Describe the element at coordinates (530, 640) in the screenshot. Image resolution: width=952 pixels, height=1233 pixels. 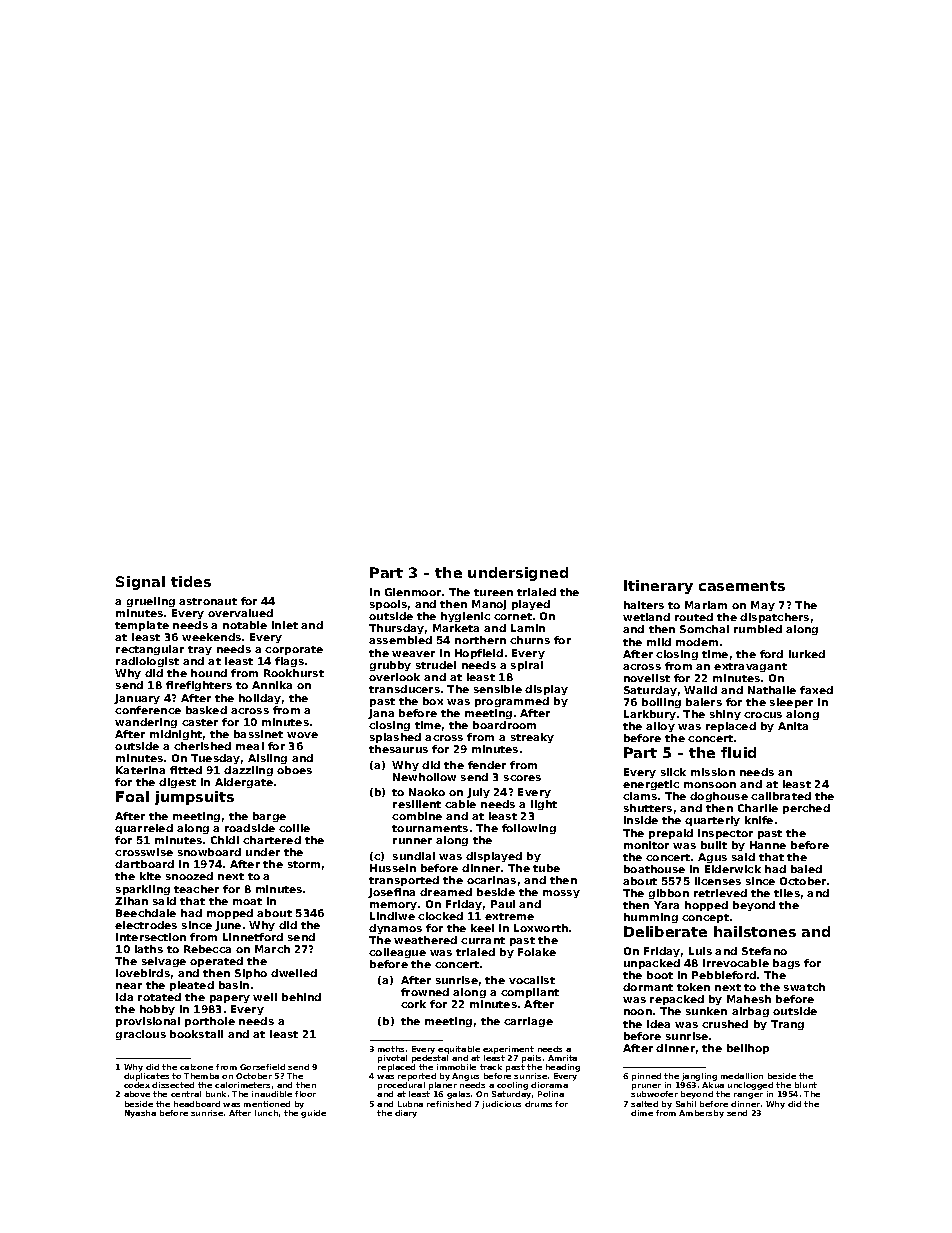
I see `churns` at that location.
